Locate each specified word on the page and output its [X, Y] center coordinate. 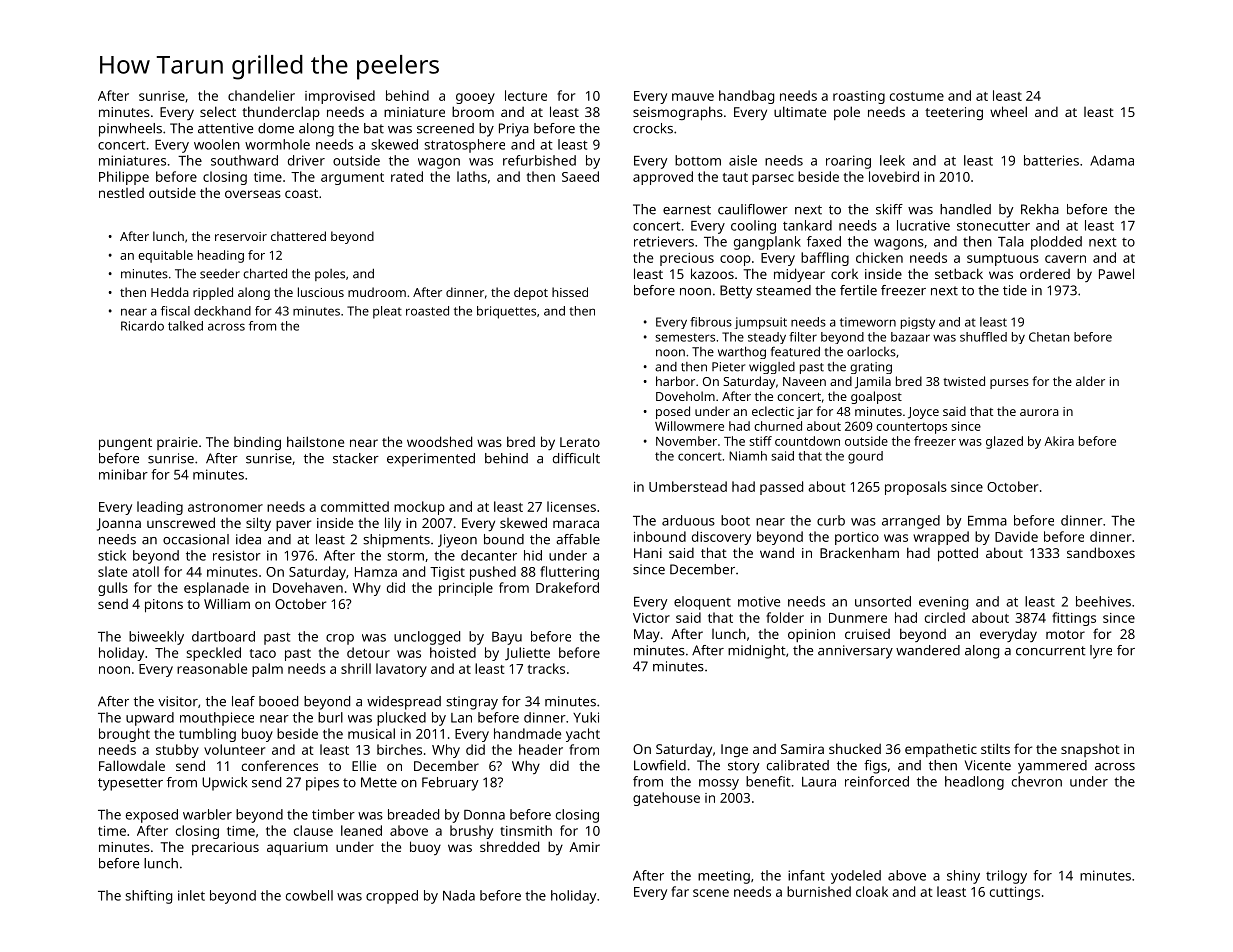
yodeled [856, 877]
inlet [191, 895]
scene [711, 893]
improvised [340, 97]
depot [531, 293]
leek [892, 160]
